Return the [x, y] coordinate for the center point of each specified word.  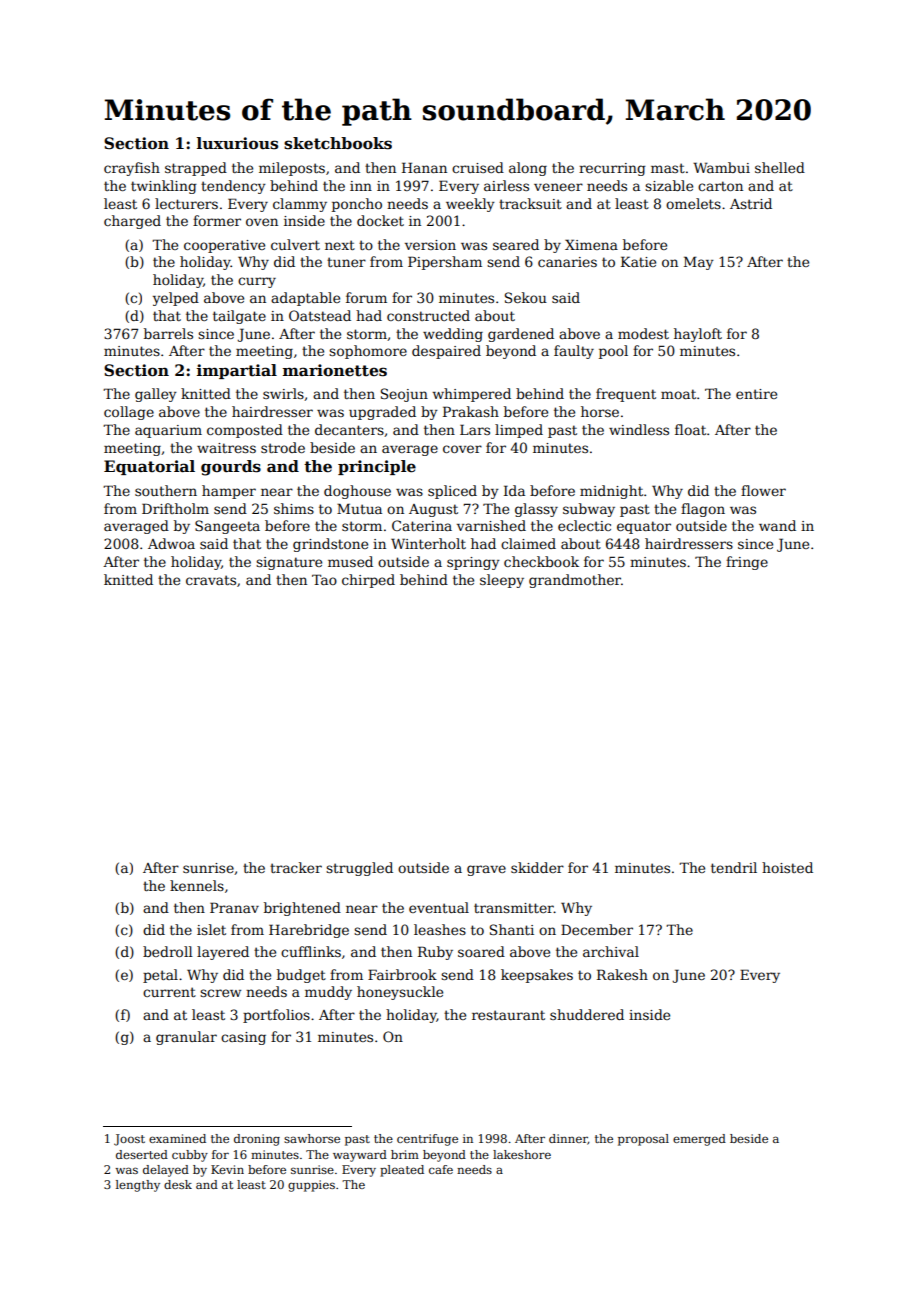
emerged [699, 1140]
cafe [441, 1169]
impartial [237, 371]
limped [519, 431]
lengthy [138, 1186]
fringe [747, 563]
